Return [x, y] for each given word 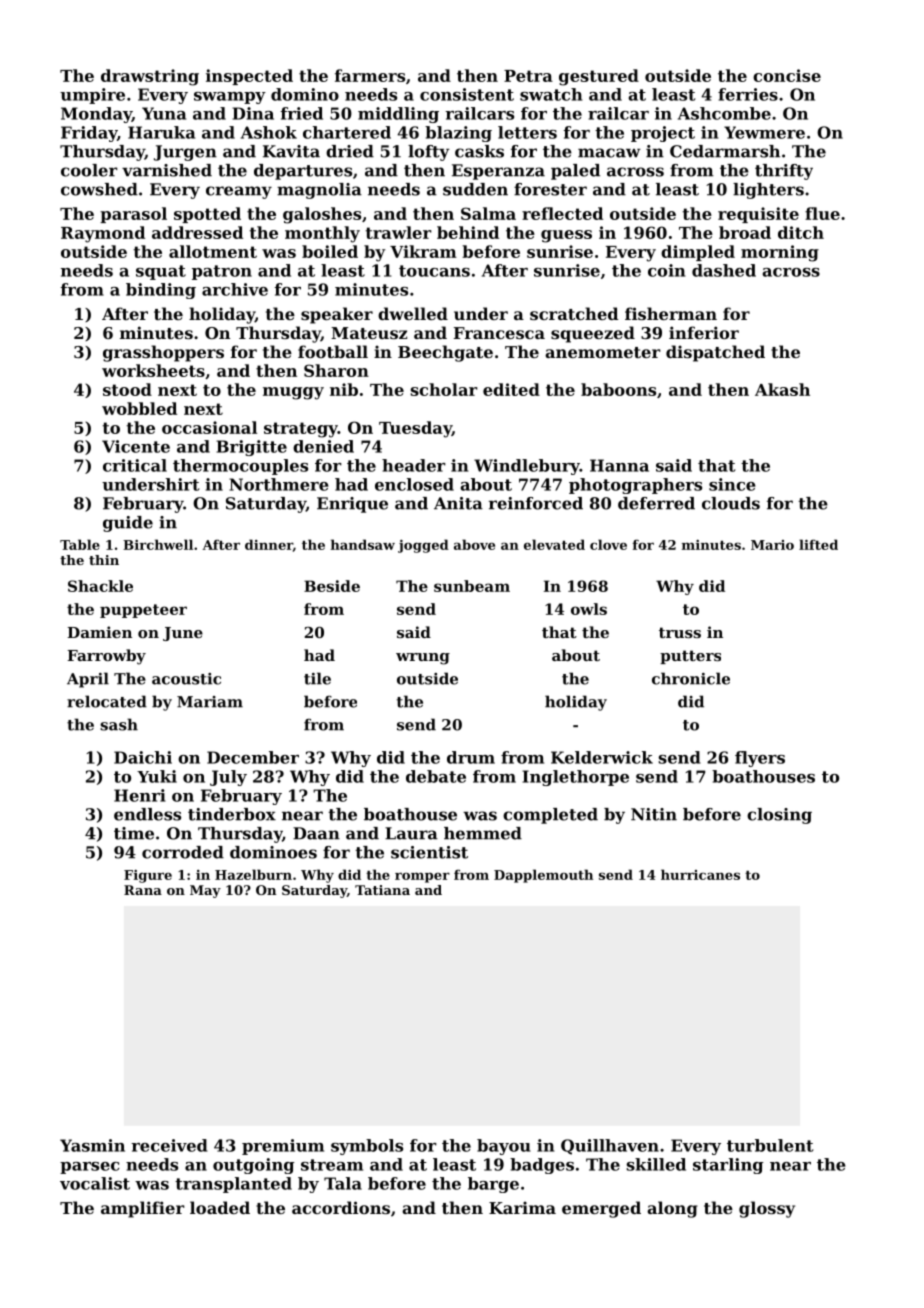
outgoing [254, 1166]
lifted [818, 544]
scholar [444, 389]
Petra [528, 76]
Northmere [278, 484]
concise [787, 75]
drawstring [150, 77]
